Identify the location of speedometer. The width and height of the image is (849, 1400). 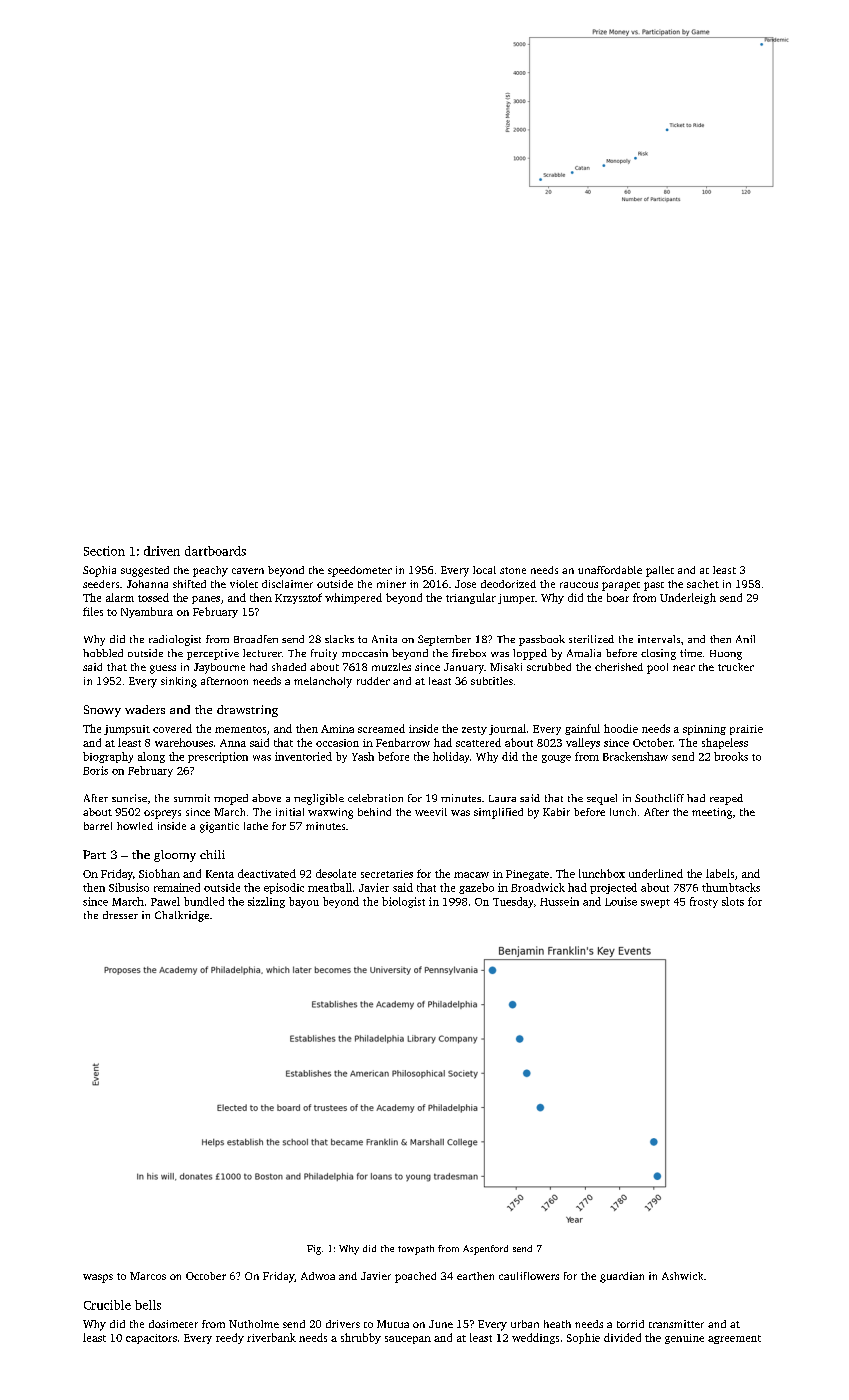
(360, 571).
